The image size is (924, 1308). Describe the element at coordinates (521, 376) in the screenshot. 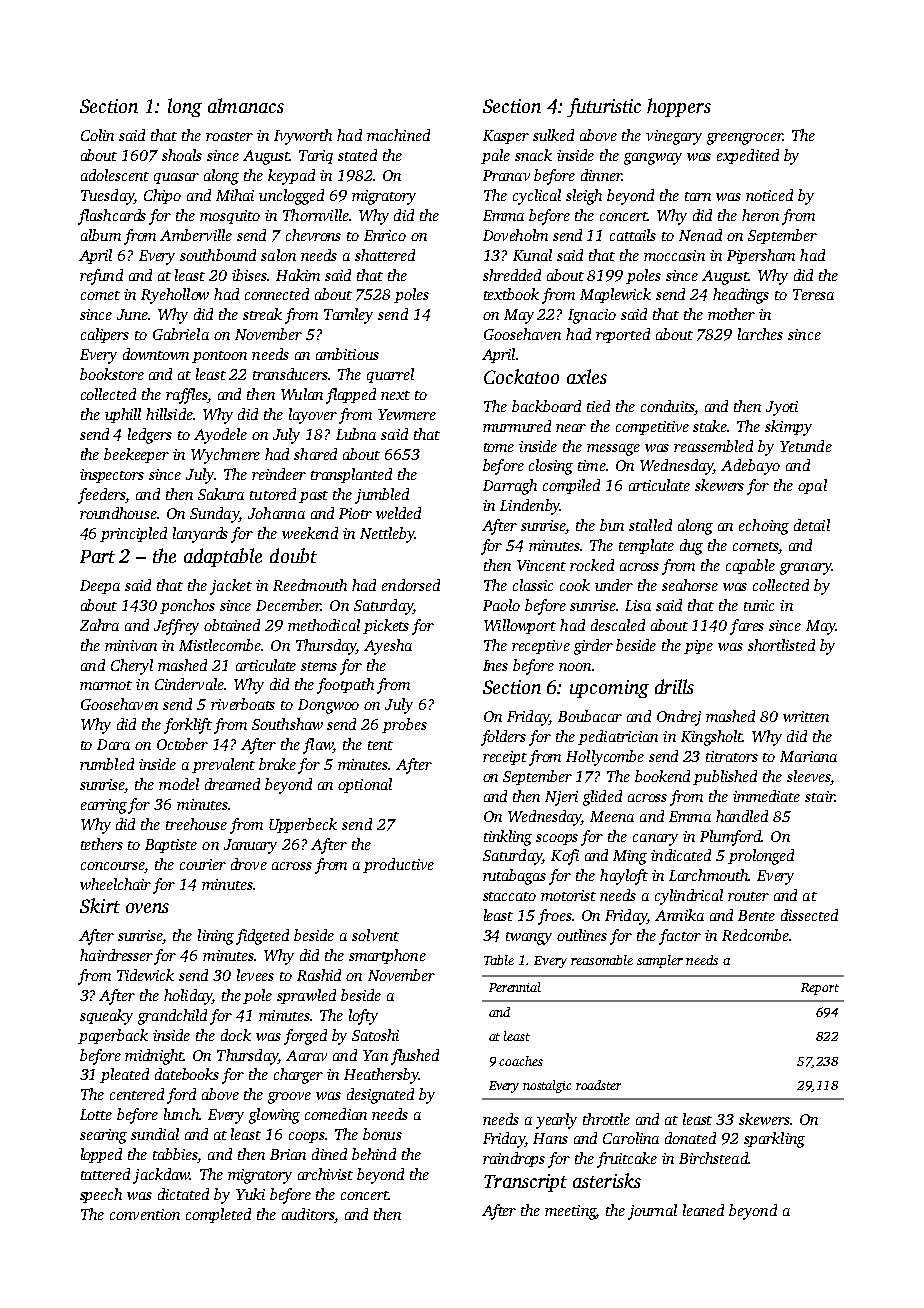

I see `Cockatoo` at that location.
